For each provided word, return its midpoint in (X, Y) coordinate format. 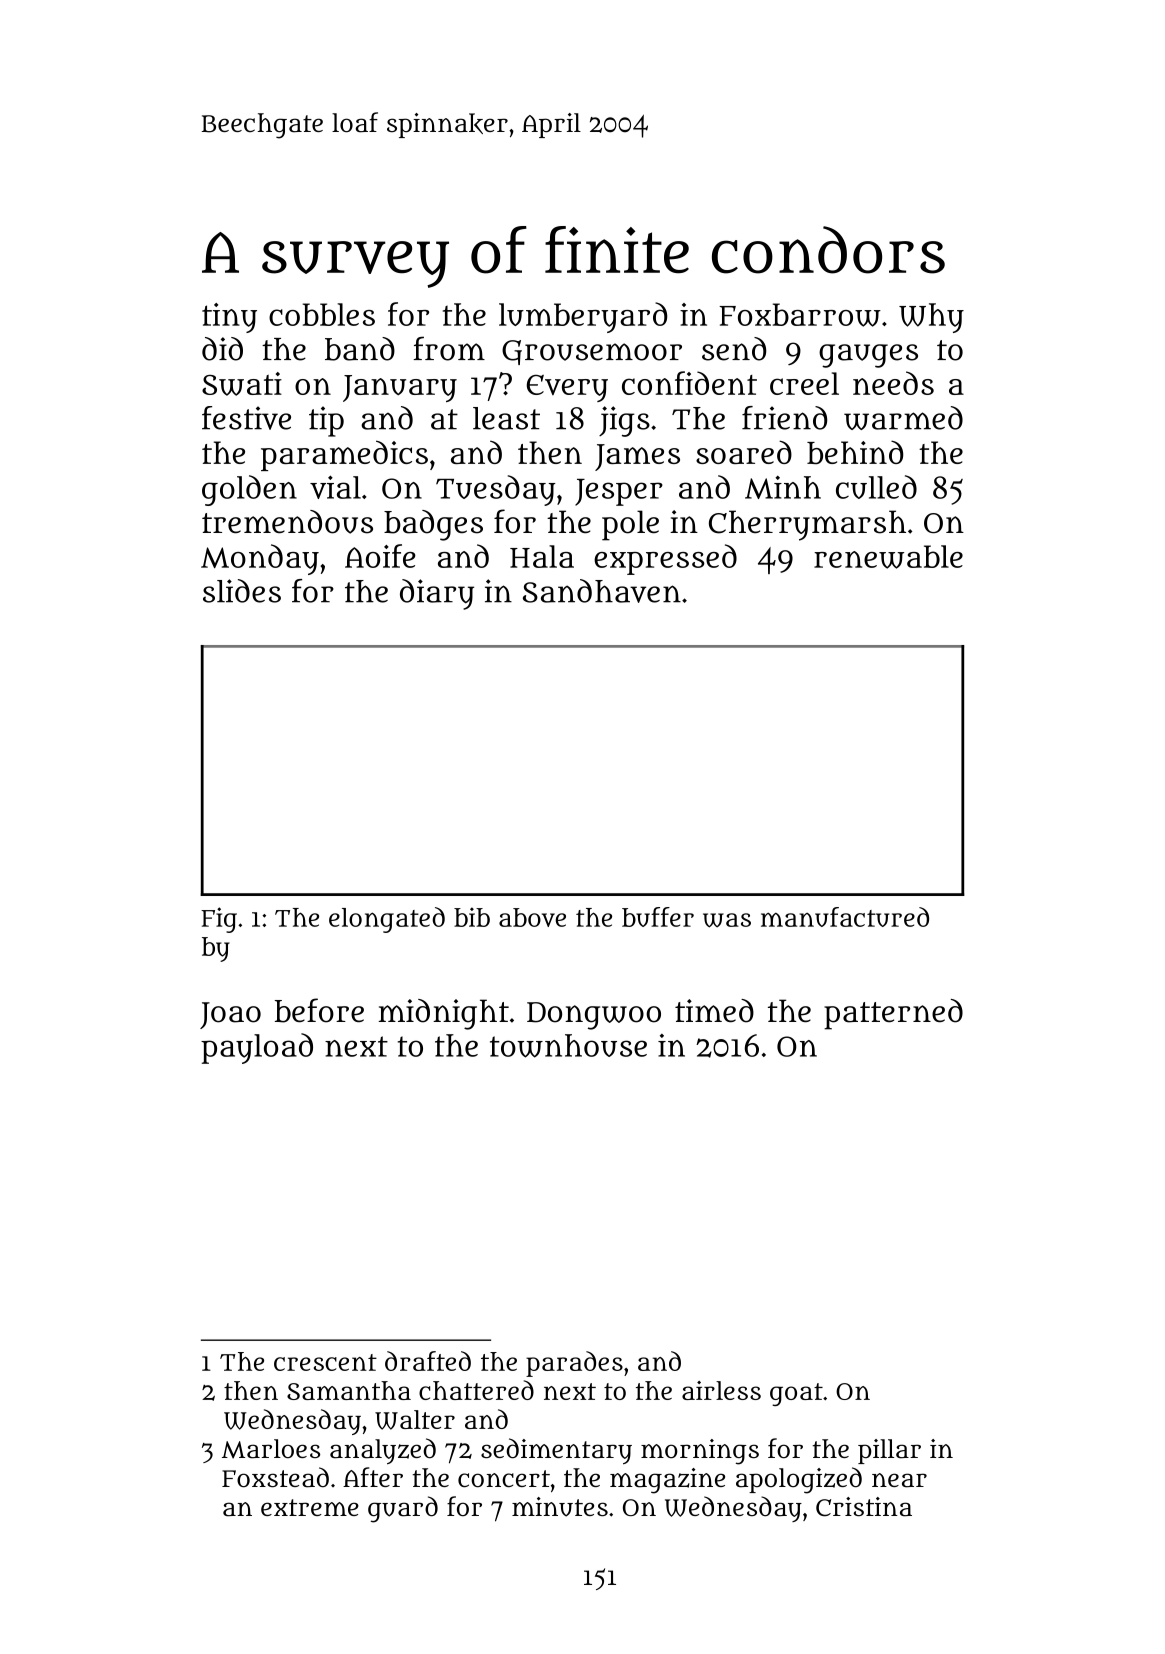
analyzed (383, 1451)
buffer (658, 917)
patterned (893, 1014)
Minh (783, 487)
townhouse (568, 1046)
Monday (260, 559)
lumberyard (583, 317)
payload (257, 1048)
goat (796, 1394)
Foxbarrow (800, 315)
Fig (219, 920)
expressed (665, 559)
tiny (229, 318)
